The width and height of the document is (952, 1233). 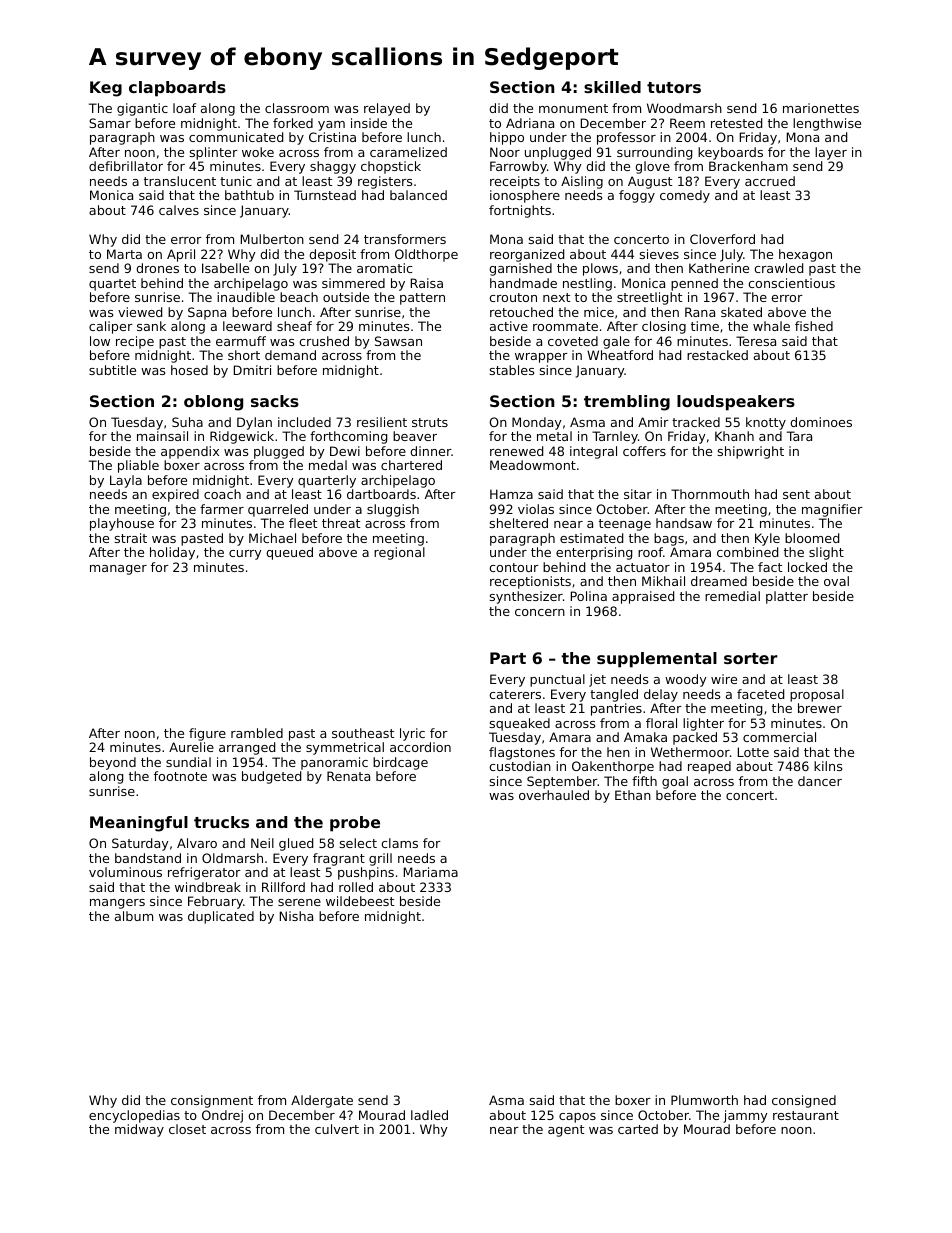 What do you see at coordinates (353, 283) in the document?
I see `simmered` at bounding box center [353, 283].
